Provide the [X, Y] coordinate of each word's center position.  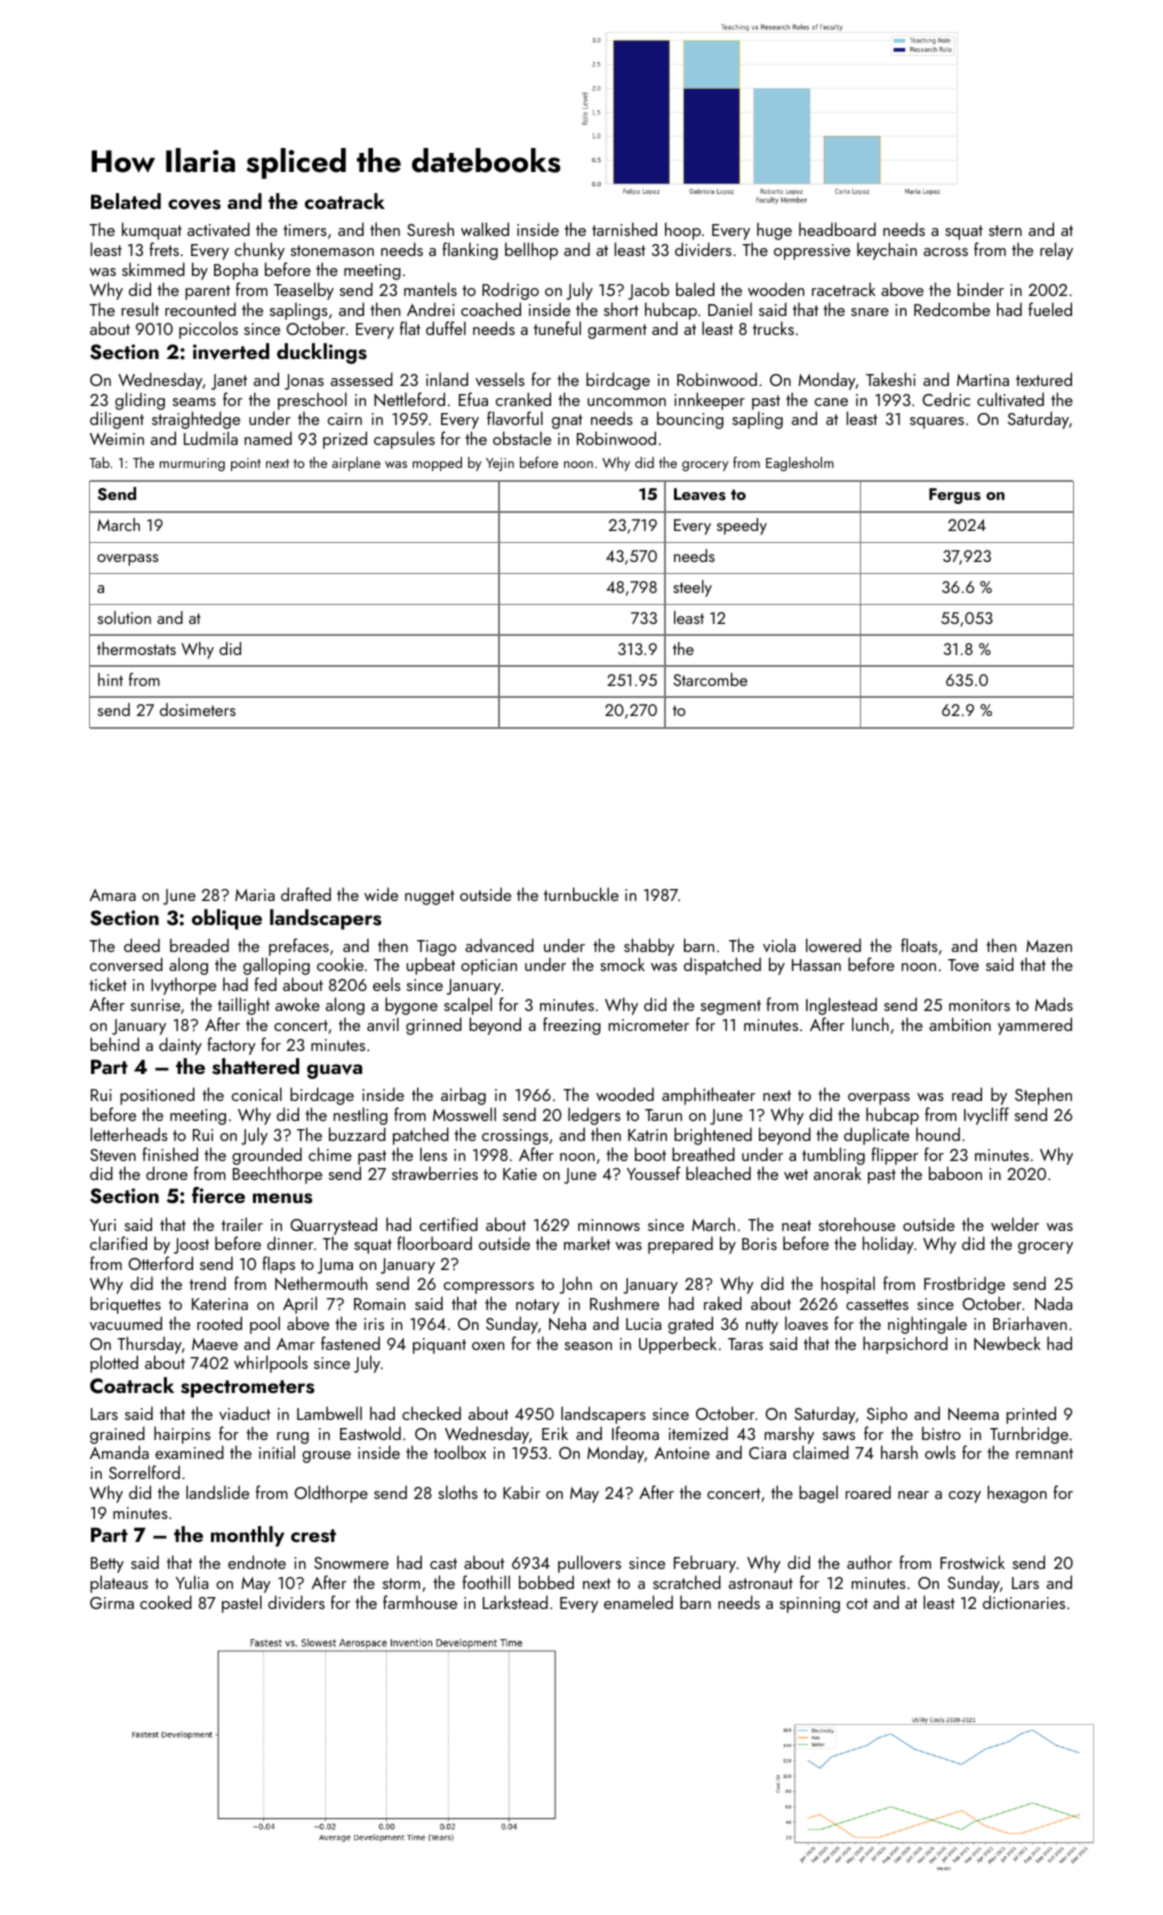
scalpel [468, 1006]
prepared [680, 1245]
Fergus [955, 496]
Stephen [1043, 1096]
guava [334, 1071]
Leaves [700, 494]
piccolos [208, 330]
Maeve [215, 1344]
